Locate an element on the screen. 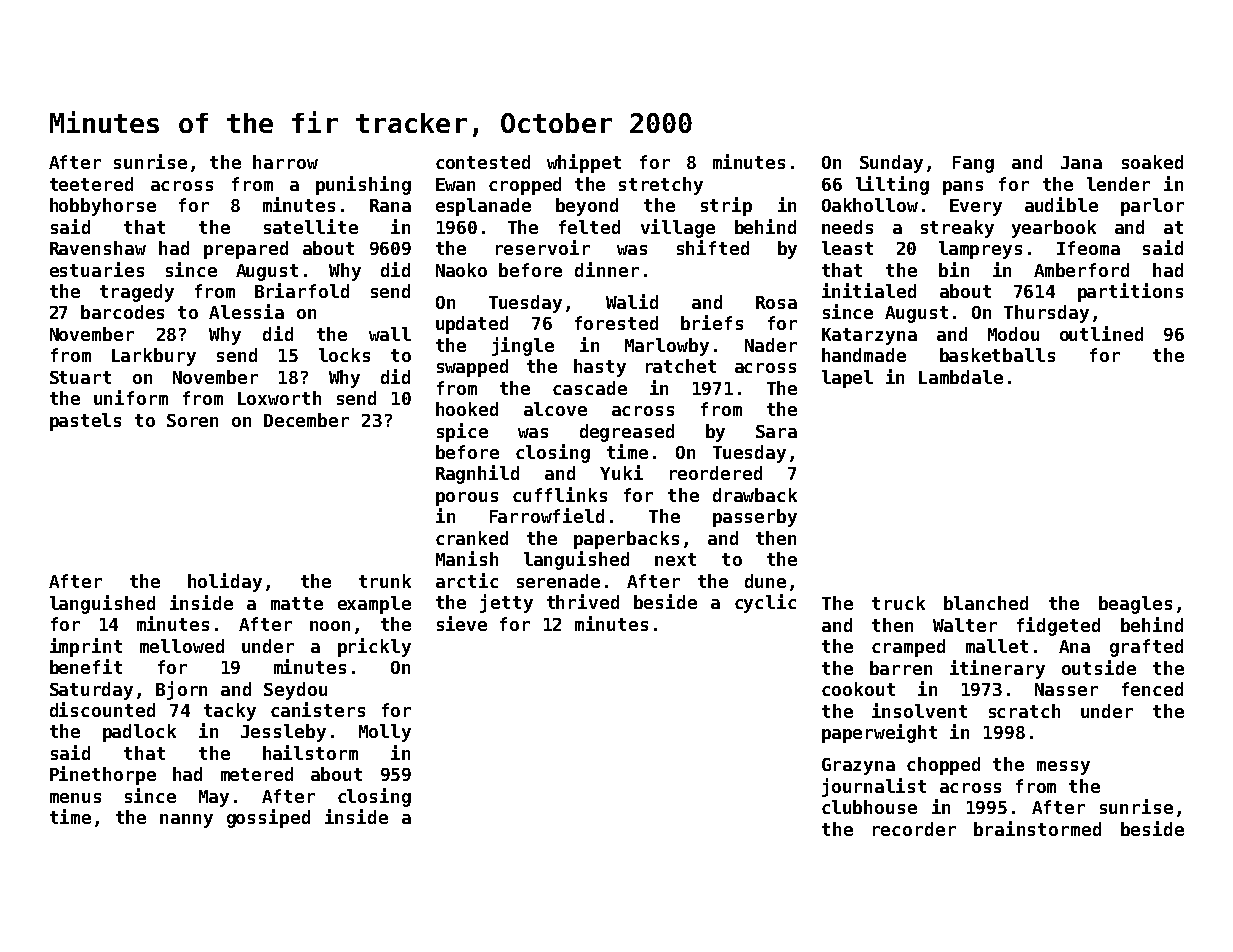 This screenshot has height=952, width=1233. basketballs is located at coordinates (997, 355).
